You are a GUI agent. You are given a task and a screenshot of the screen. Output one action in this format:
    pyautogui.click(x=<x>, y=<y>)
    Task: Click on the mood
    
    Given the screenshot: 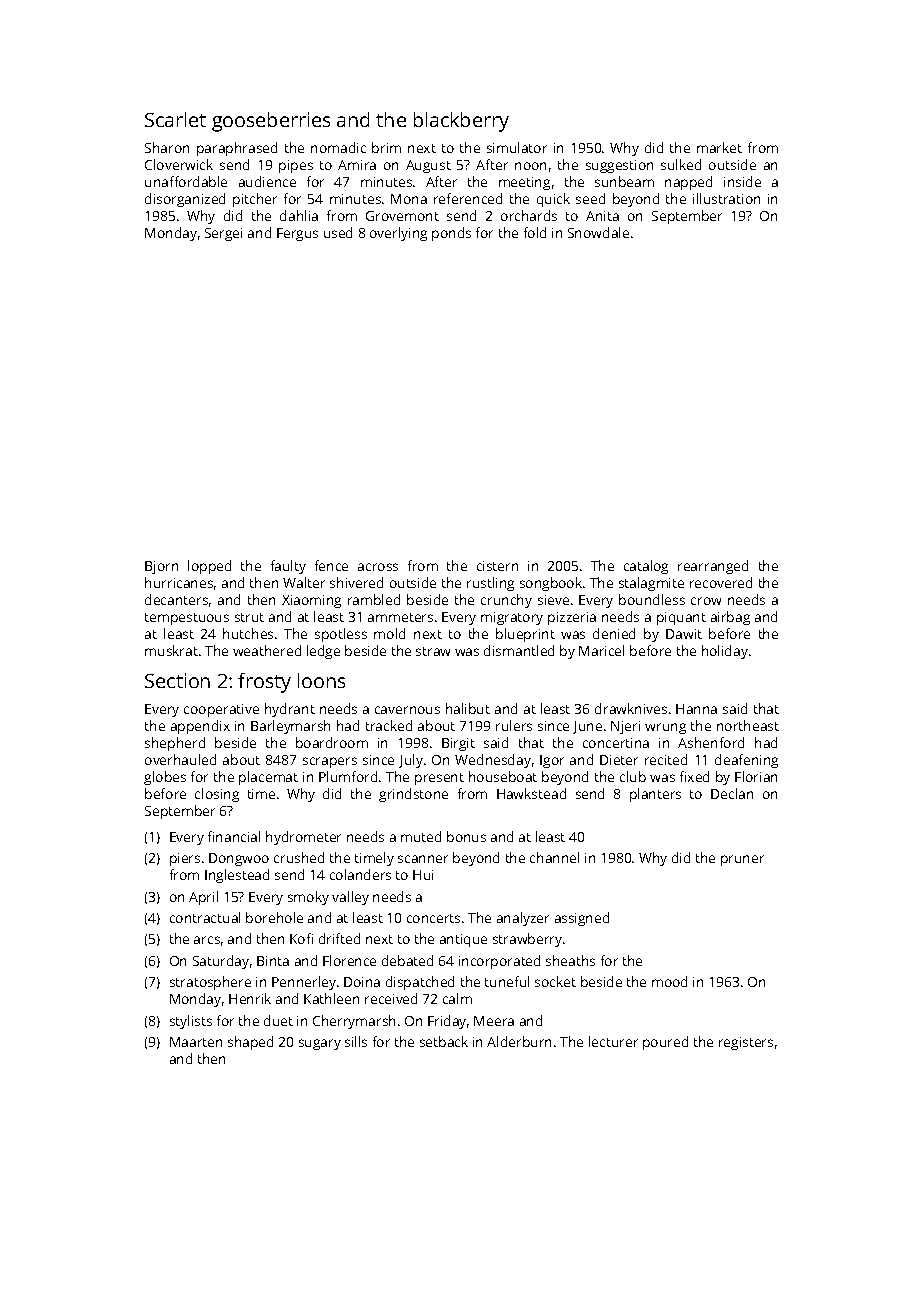 What is the action you would take?
    pyautogui.click(x=669, y=981)
